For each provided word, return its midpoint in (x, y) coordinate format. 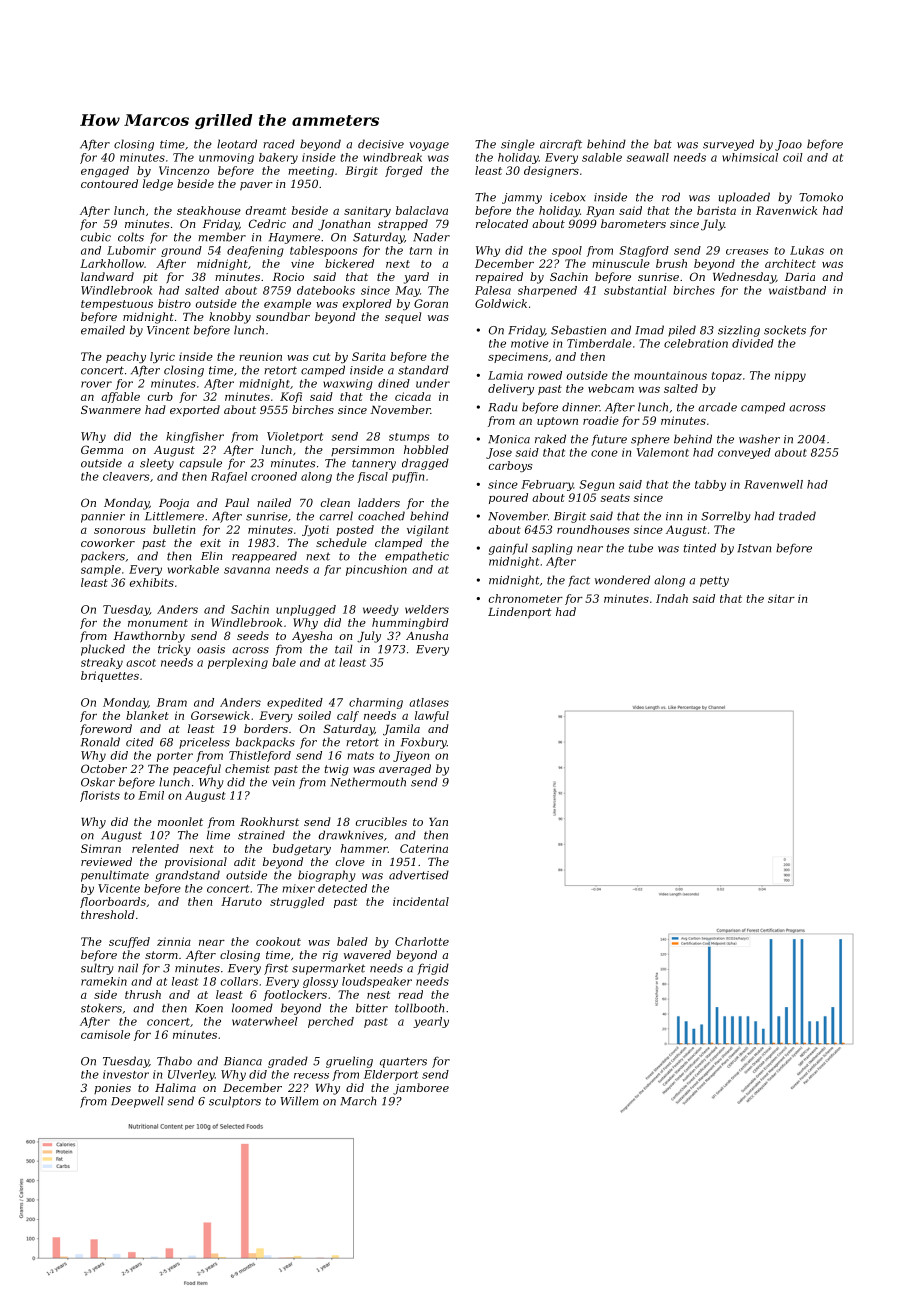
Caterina (424, 848)
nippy (790, 376)
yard (416, 278)
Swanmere (111, 409)
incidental (421, 901)
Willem (299, 1101)
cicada (413, 396)
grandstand (187, 876)
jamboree (421, 1089)
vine (302, 263)
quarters (403, 1062)
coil (793, 157)
